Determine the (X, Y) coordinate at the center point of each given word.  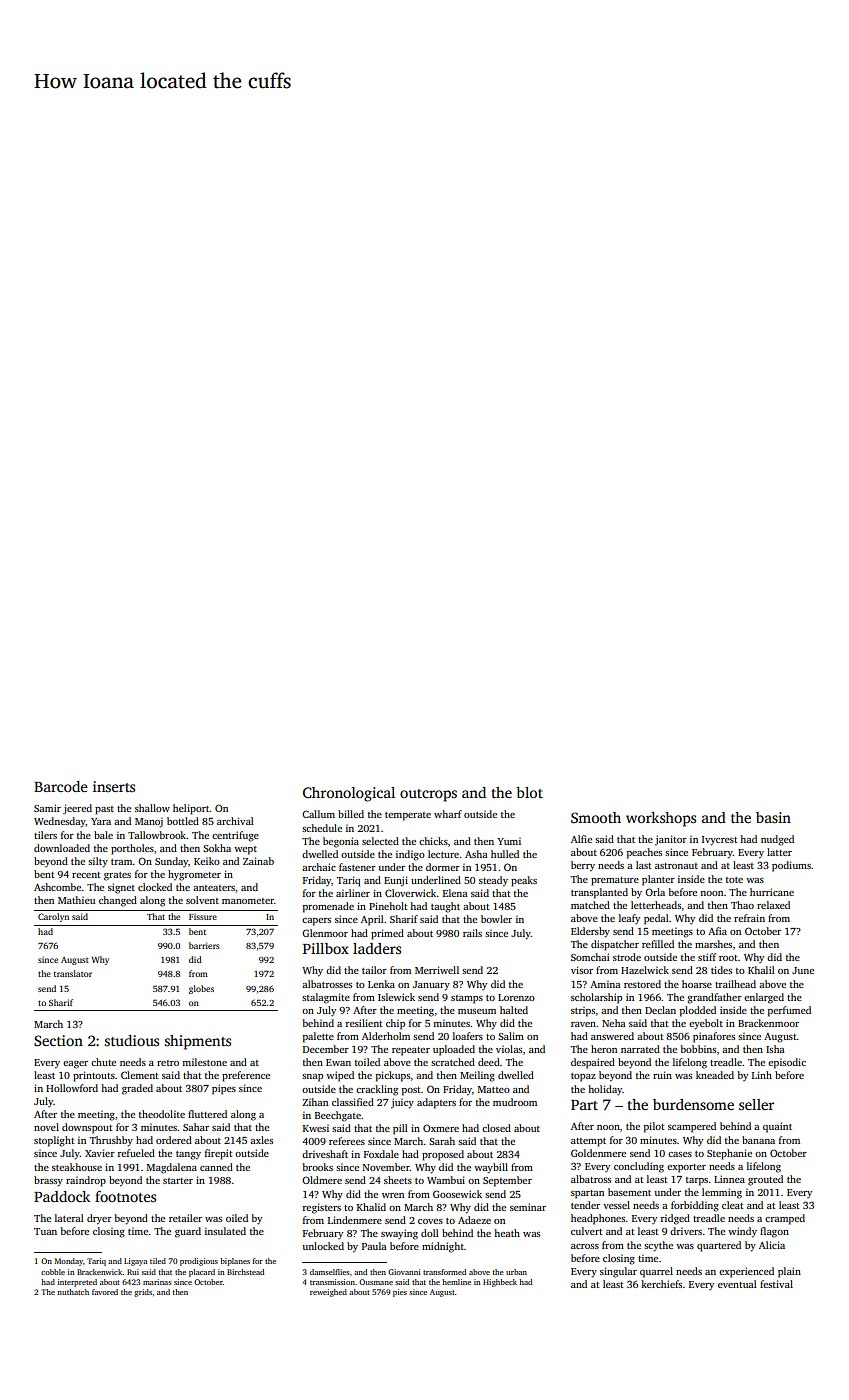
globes (201, 989)
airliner (353, 893)
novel (46, 1127)
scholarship (596, 998)
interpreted (77, 1283)
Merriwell (437, 970)
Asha (476, 854)
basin (773, 817)
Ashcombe (57, 887)
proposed (443, 1155)
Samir (47, 808)
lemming (722, 1193)
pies (400, 1293)
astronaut (676, 866)
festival (776, 1284)
